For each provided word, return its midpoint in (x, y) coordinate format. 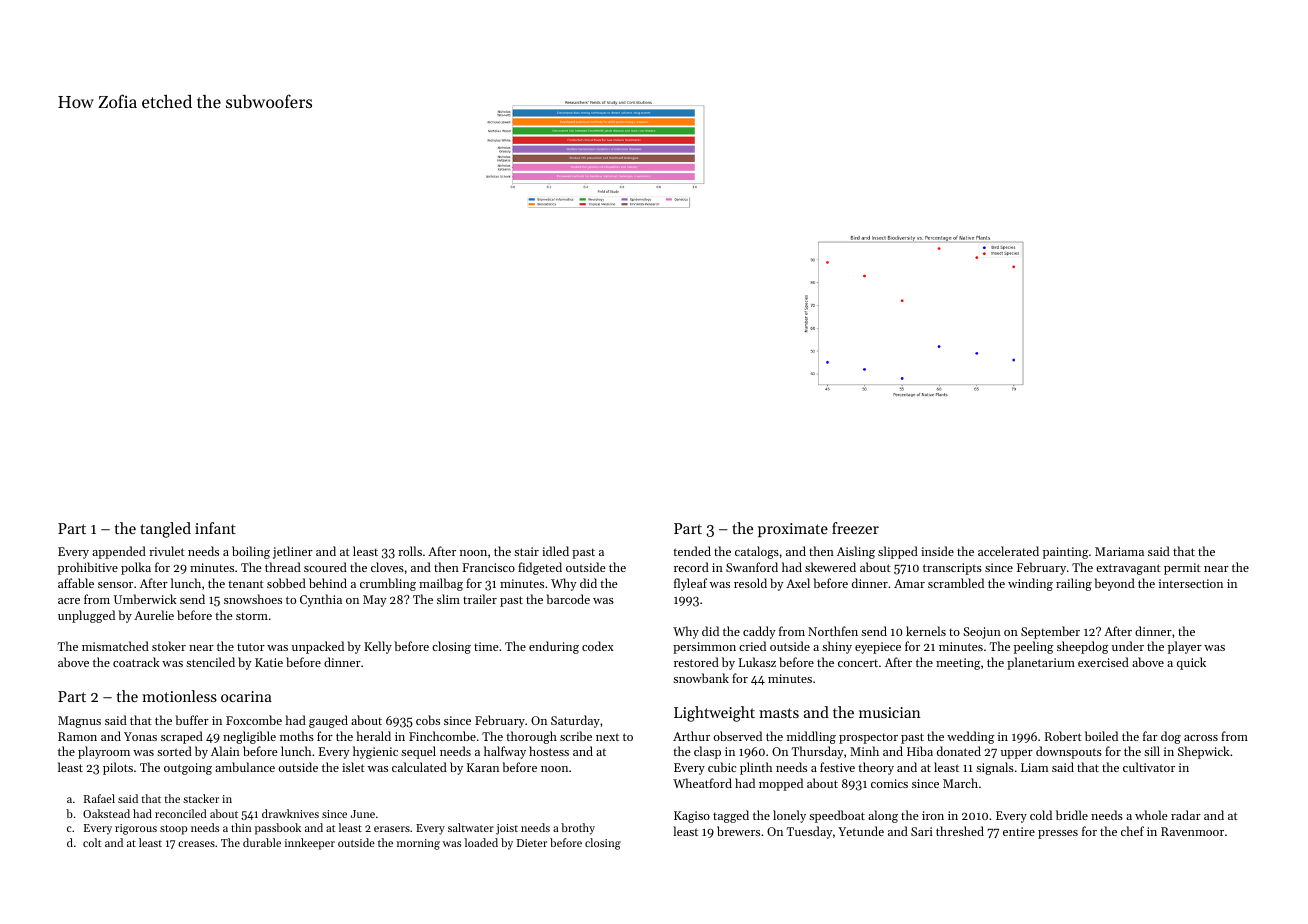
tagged (731, 816)
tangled (165, 530)
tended (692, 551)
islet (353, 767)
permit (1182, 569)
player (1185, 647)
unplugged (86, 616)
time (486, 646)
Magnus (79, 722)
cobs (428, 720)
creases (196, 844)
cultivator (1149, 767)
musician (890, 712)
